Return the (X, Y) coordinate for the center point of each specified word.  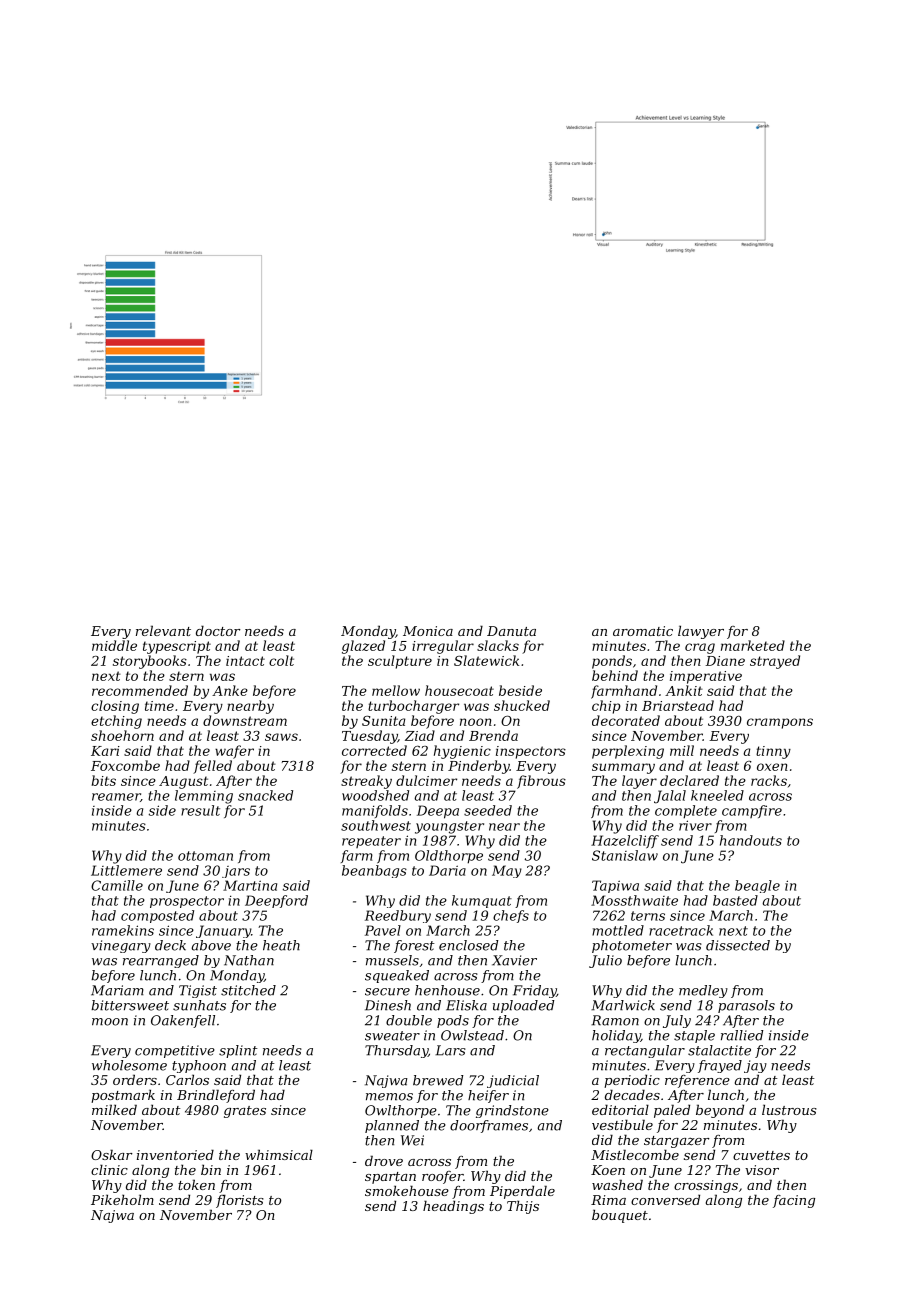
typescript (177, 647)
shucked (522, 705)
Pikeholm (122, 1199)
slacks (498, 645)
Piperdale (522, 1192)
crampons (780, 723)
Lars (450, 1050)
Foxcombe (125, 765)
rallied (742, 1035)
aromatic (643, 631)
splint (238, 1051)
